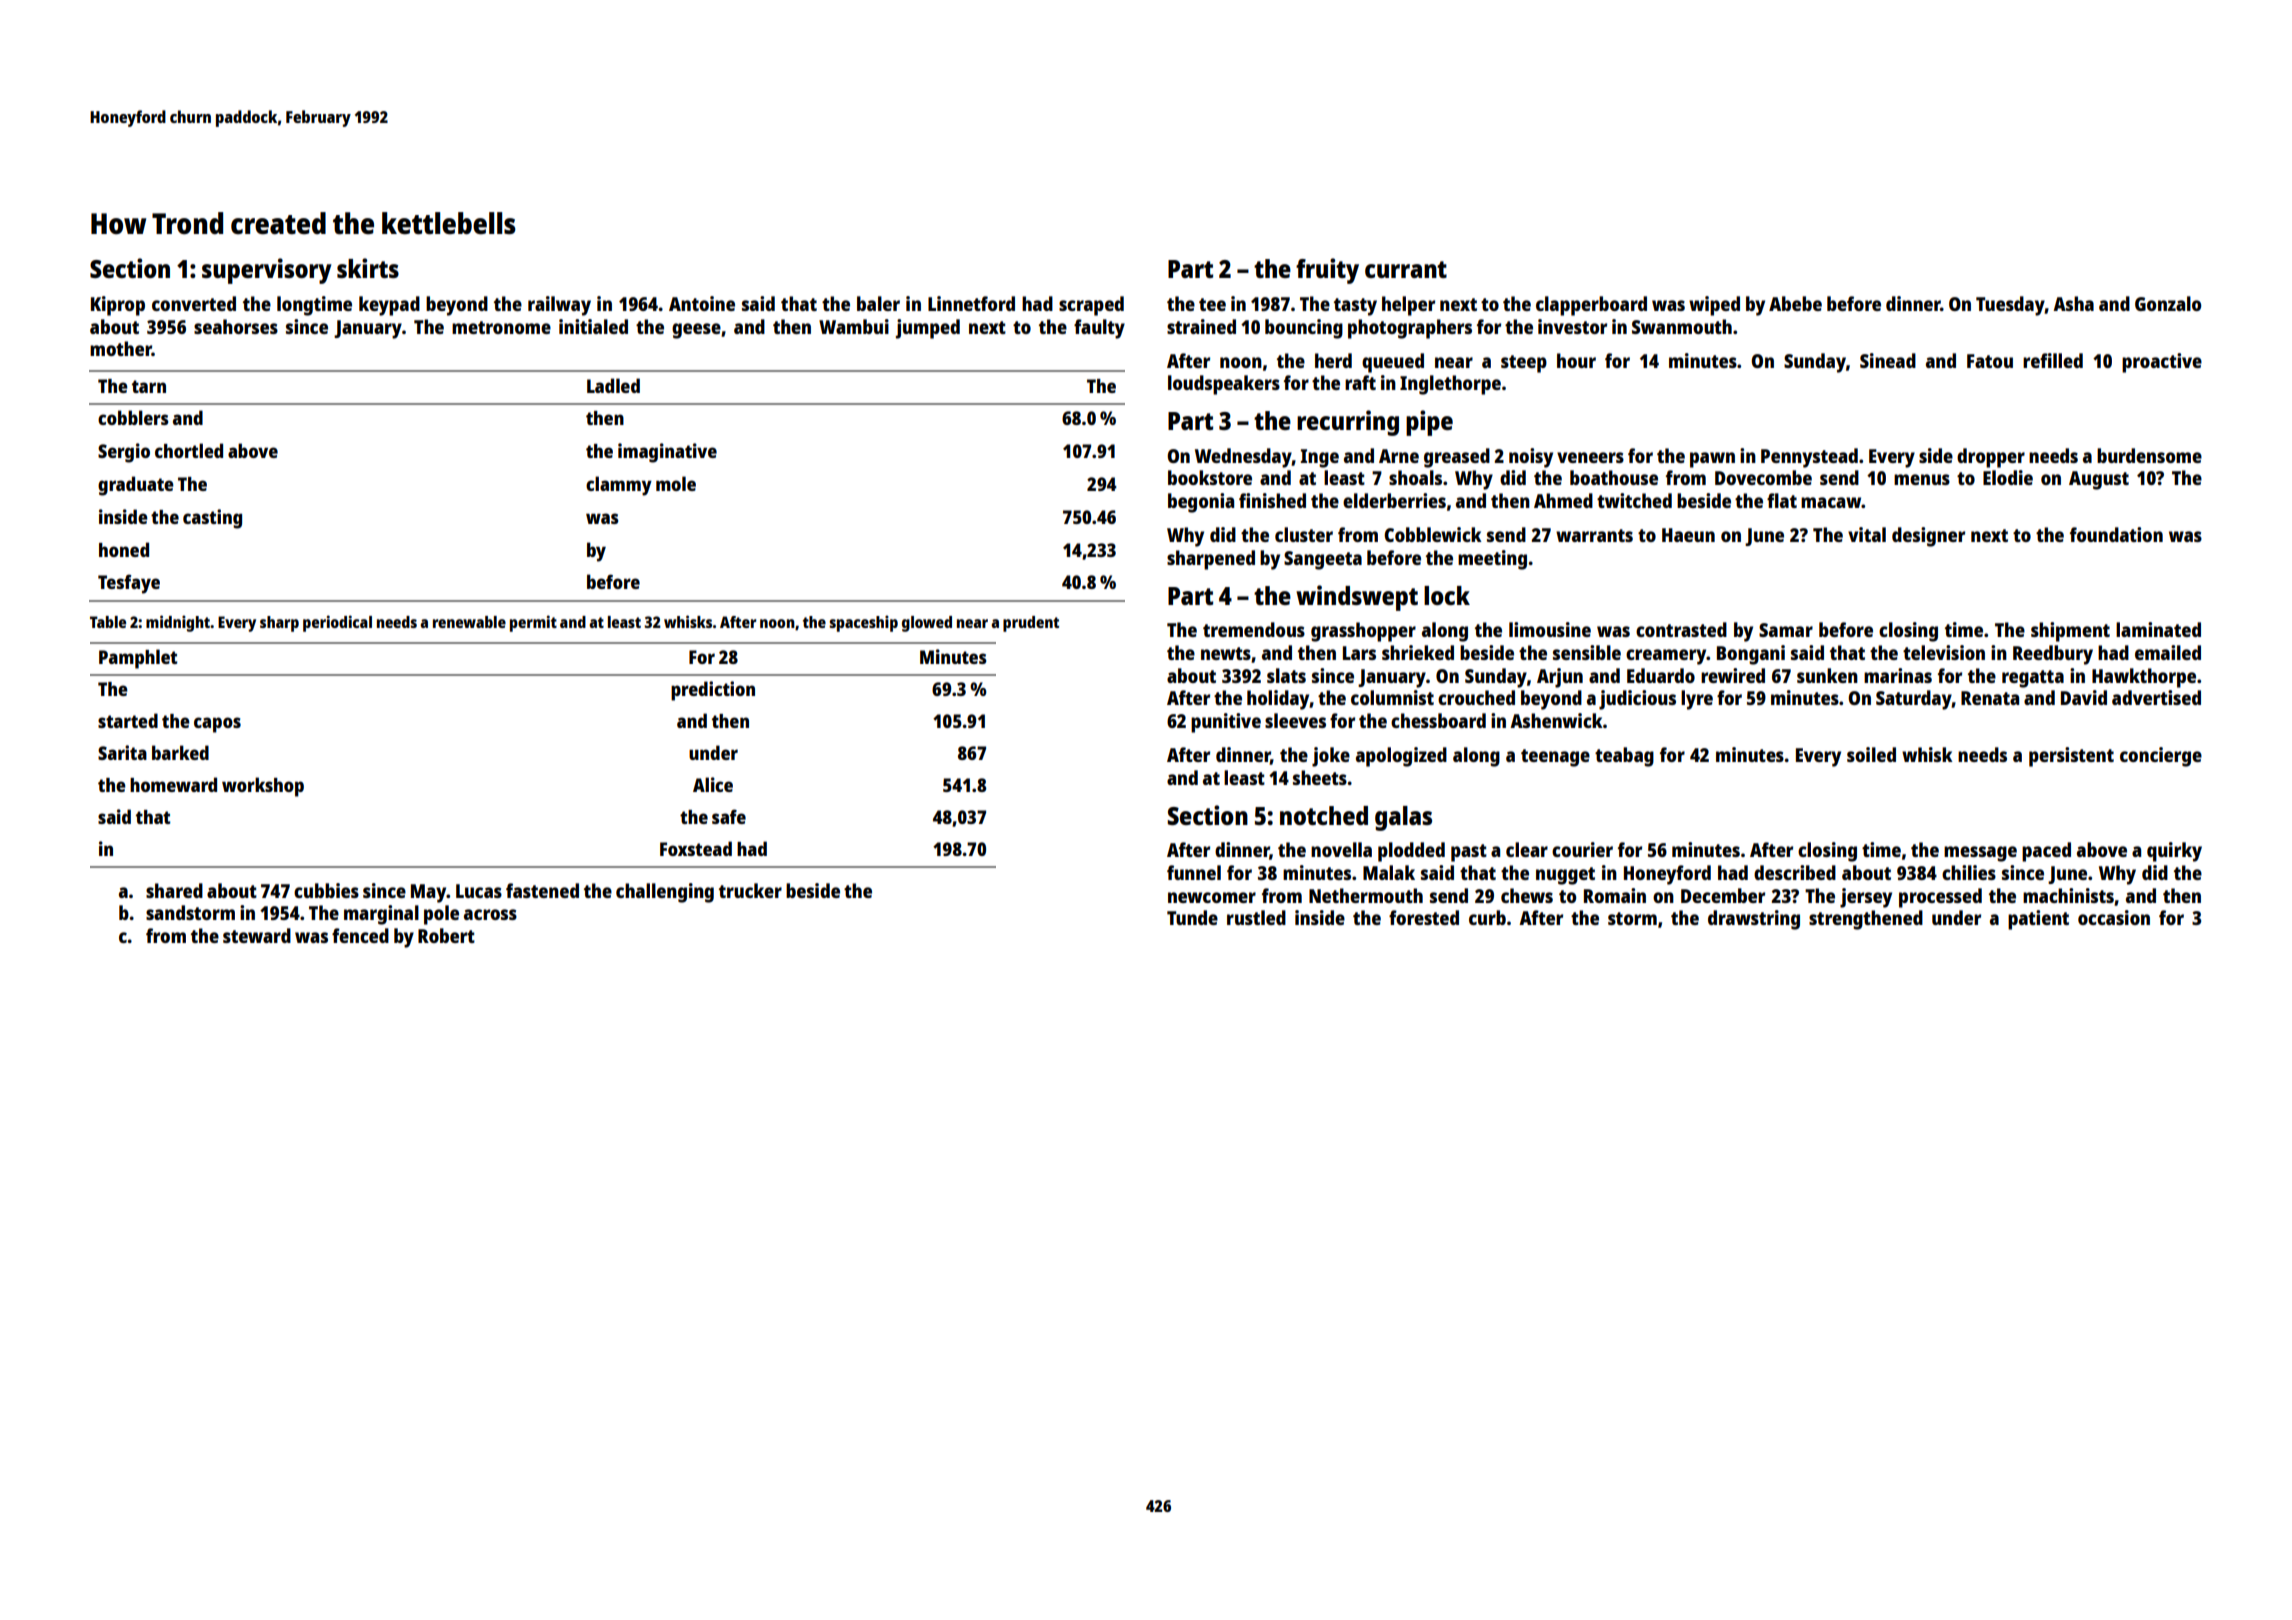 This image has height=1620, width=2292. I want to click on teabag, so click(1624, 757).
